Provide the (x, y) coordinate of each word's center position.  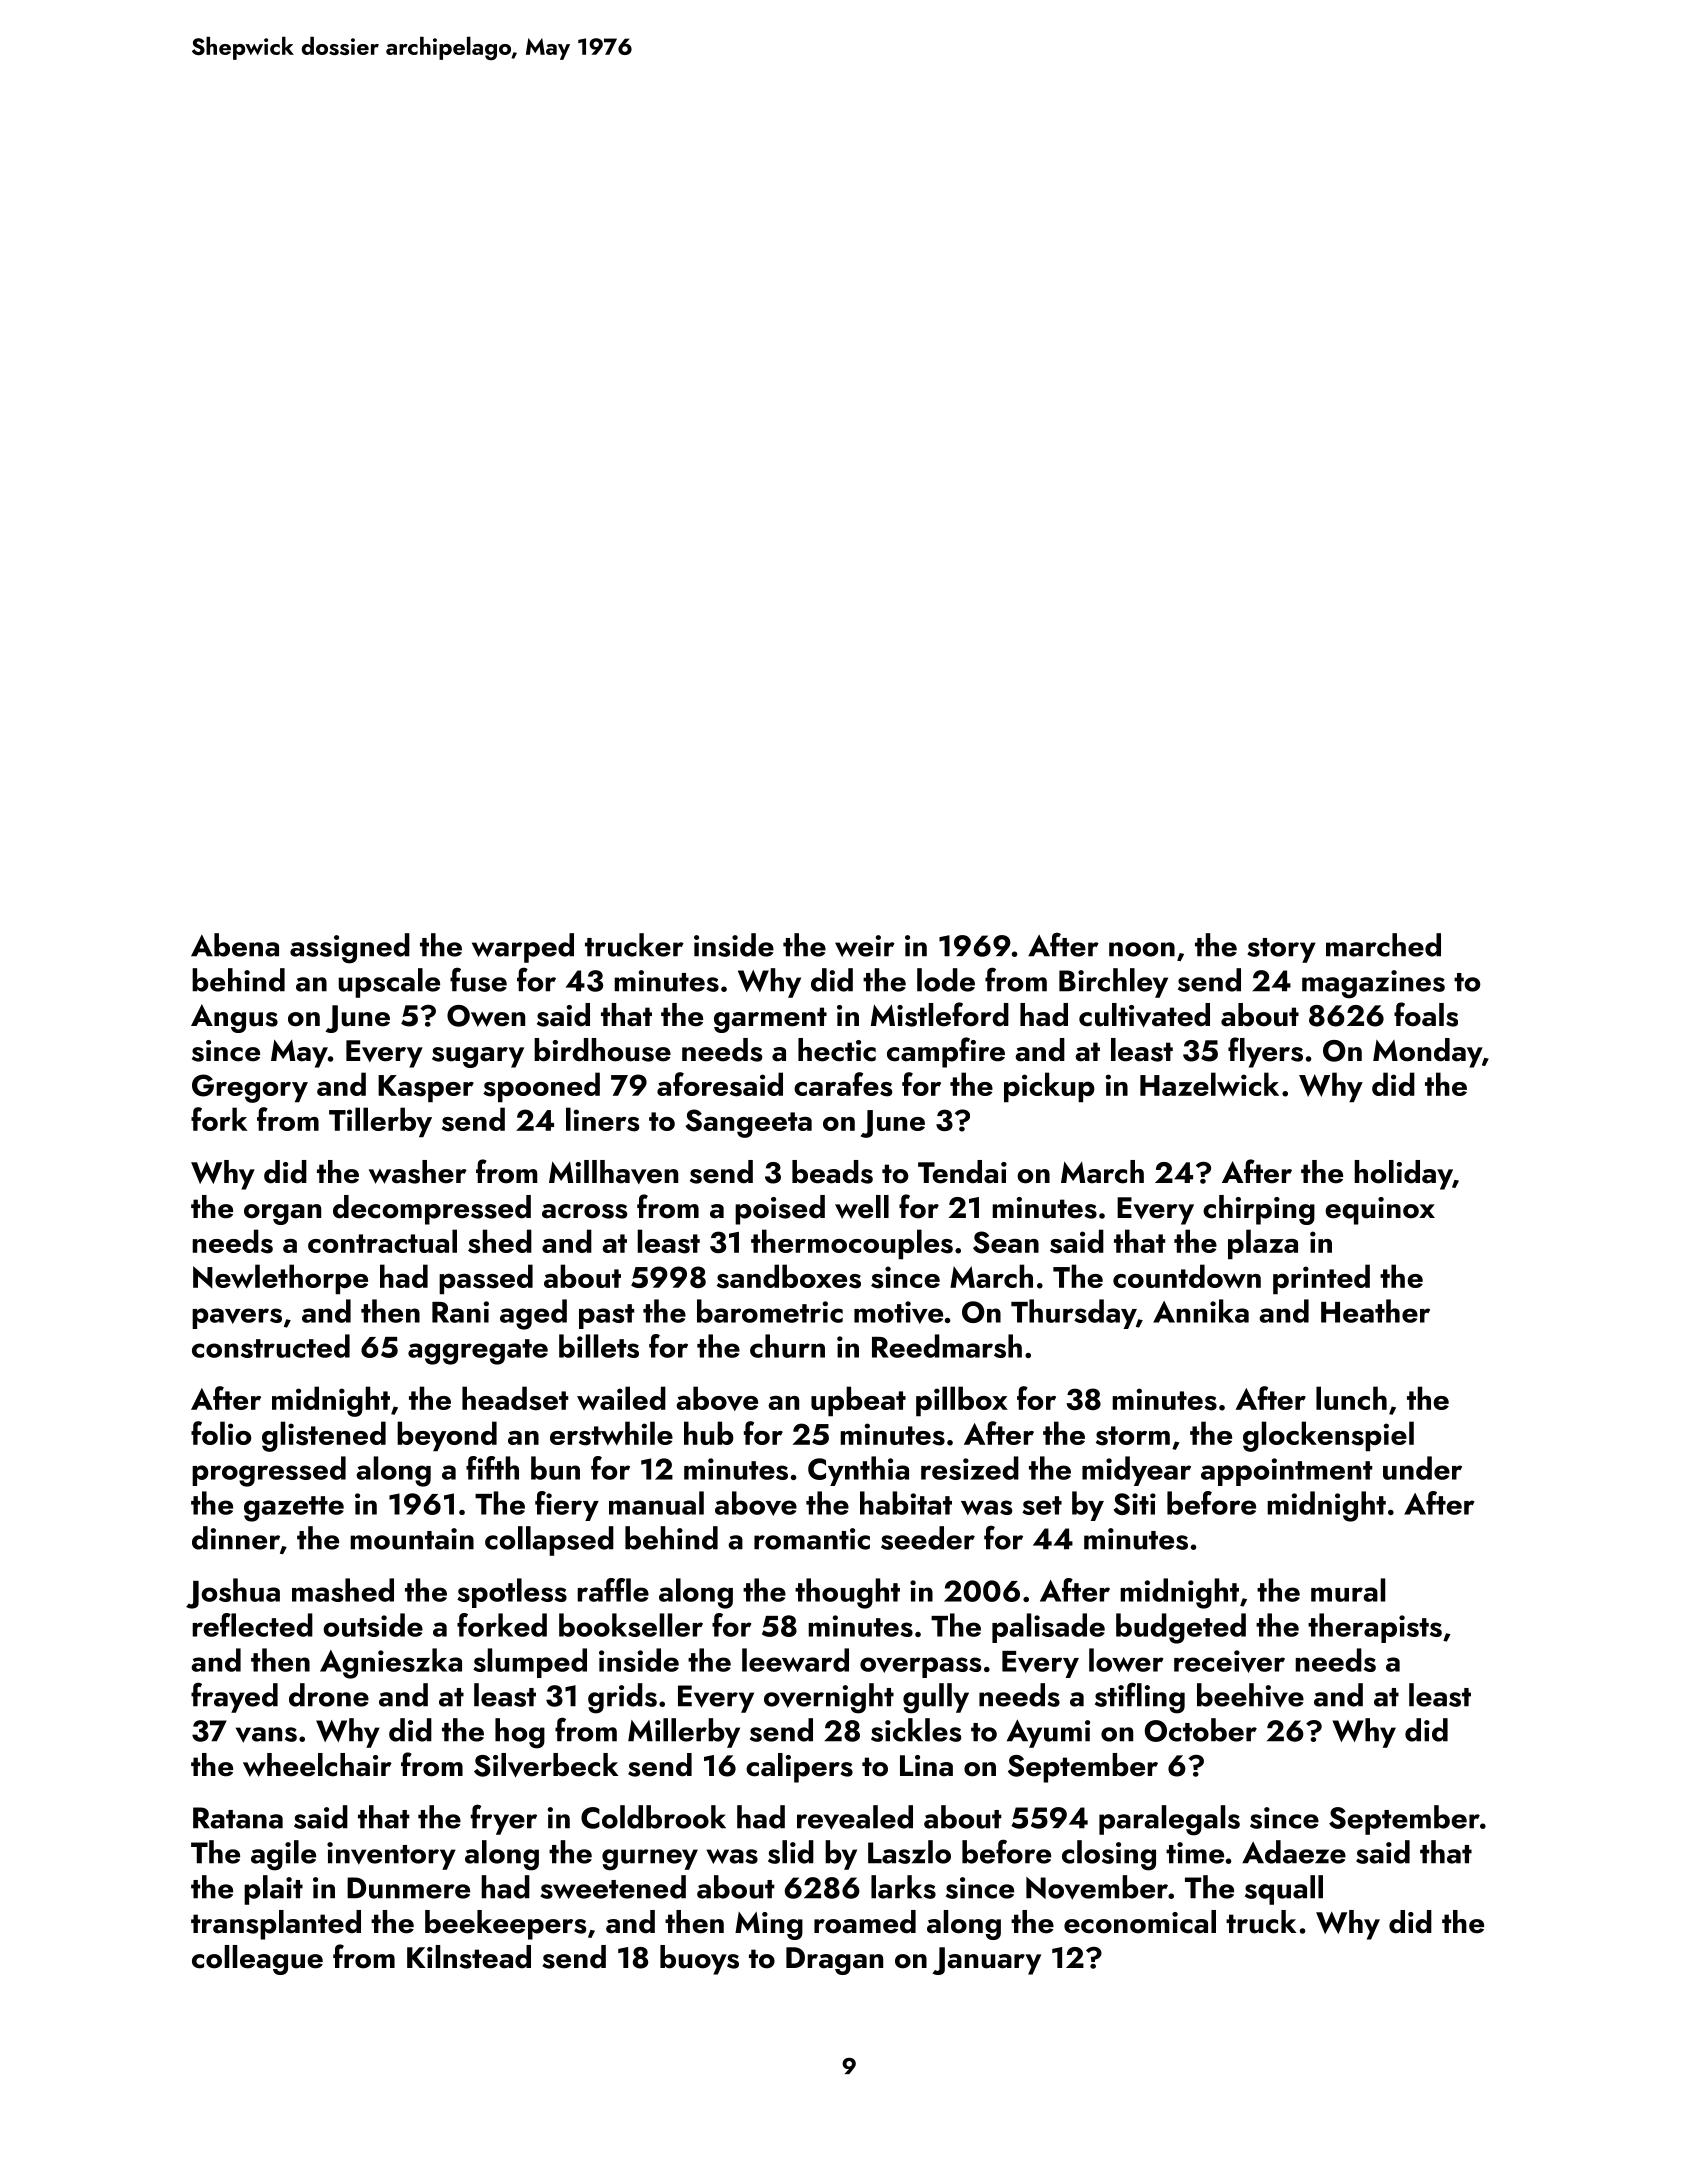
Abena (235, 945)
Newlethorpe (280, 1279)
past (607, 1316)
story (1281, 950)
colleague (257, 1960)
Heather (1375, 1311)
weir (865, 946)
